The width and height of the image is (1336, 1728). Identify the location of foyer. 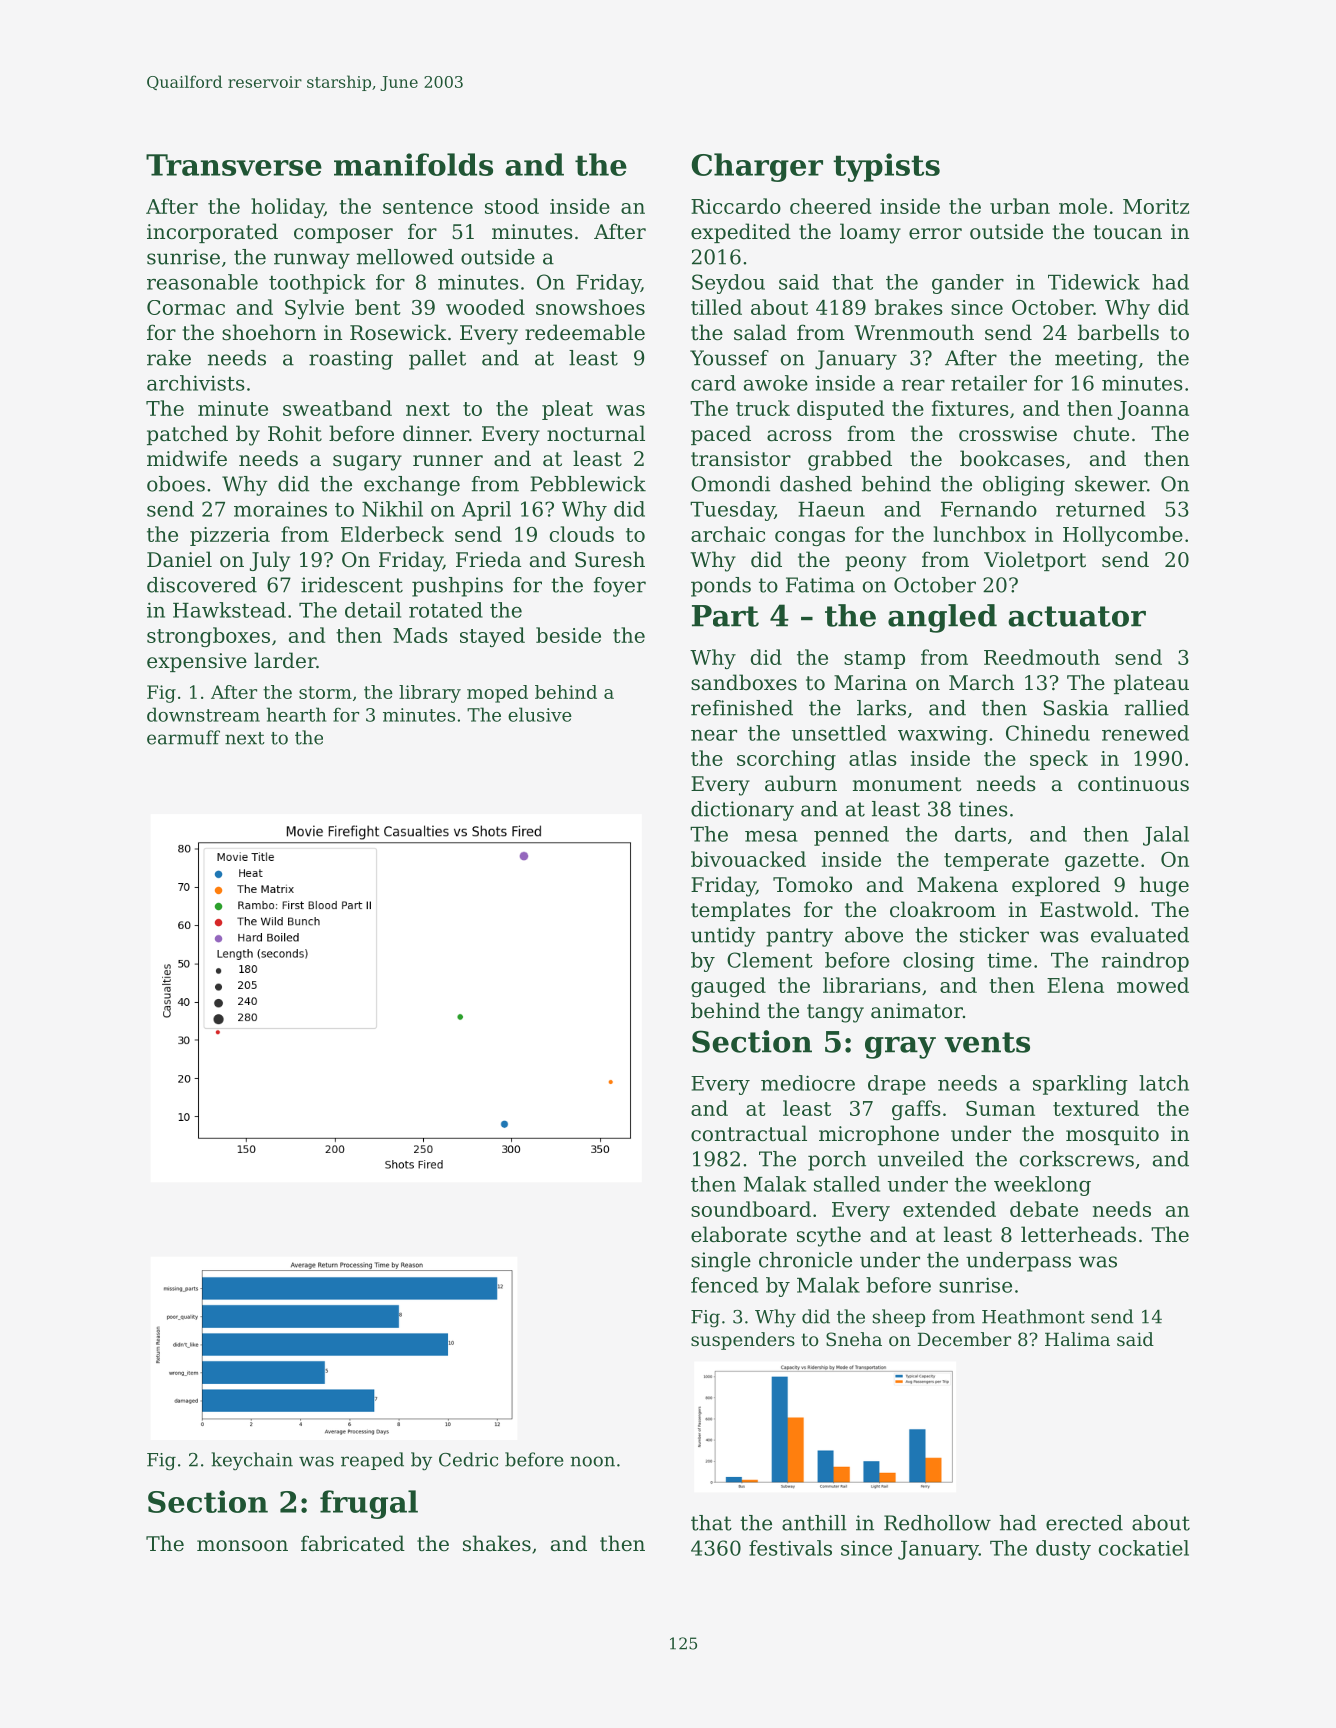
(620, 587).
